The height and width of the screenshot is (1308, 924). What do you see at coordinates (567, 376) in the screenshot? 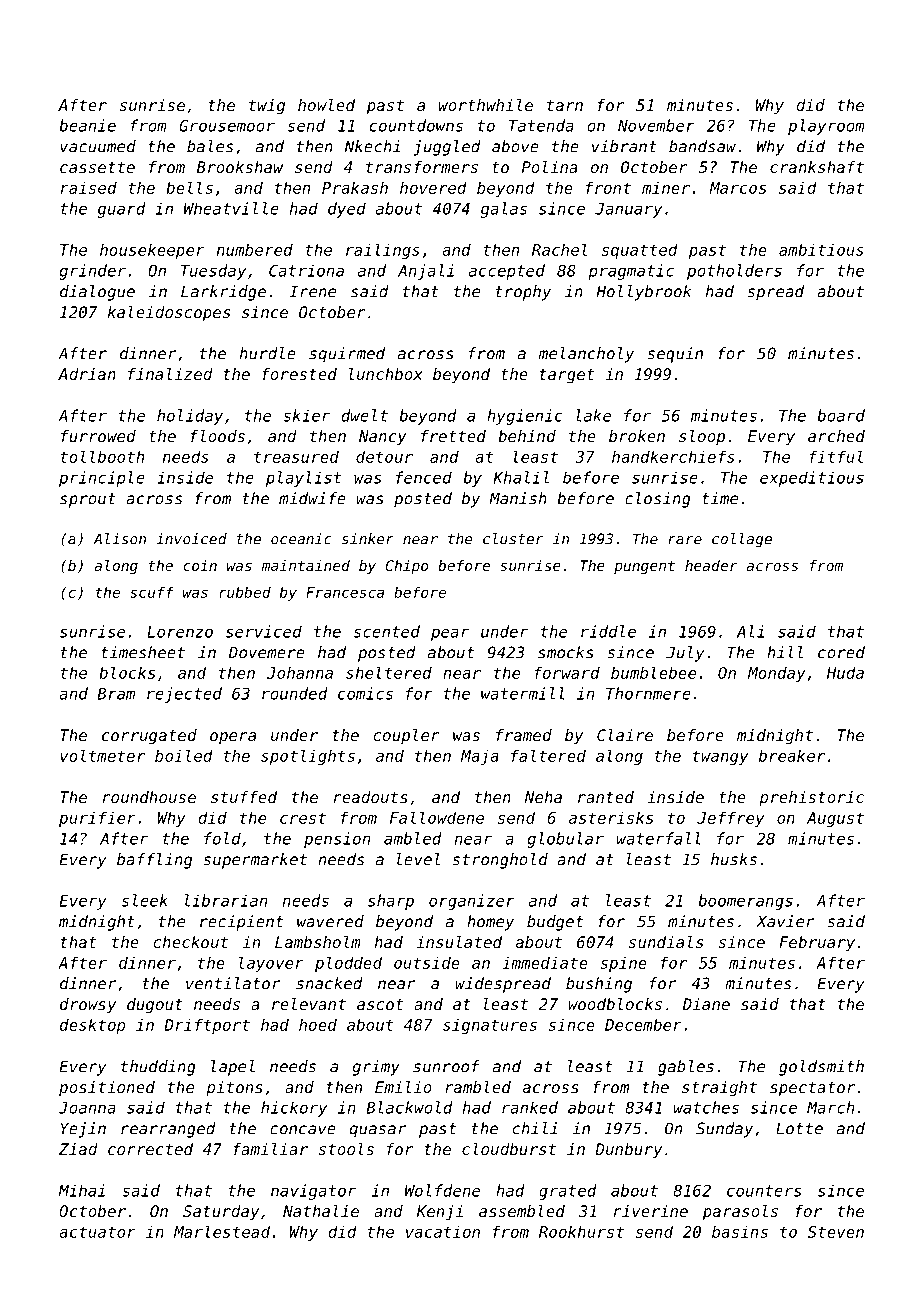
I see `target` at bounding box center [567, 376].
